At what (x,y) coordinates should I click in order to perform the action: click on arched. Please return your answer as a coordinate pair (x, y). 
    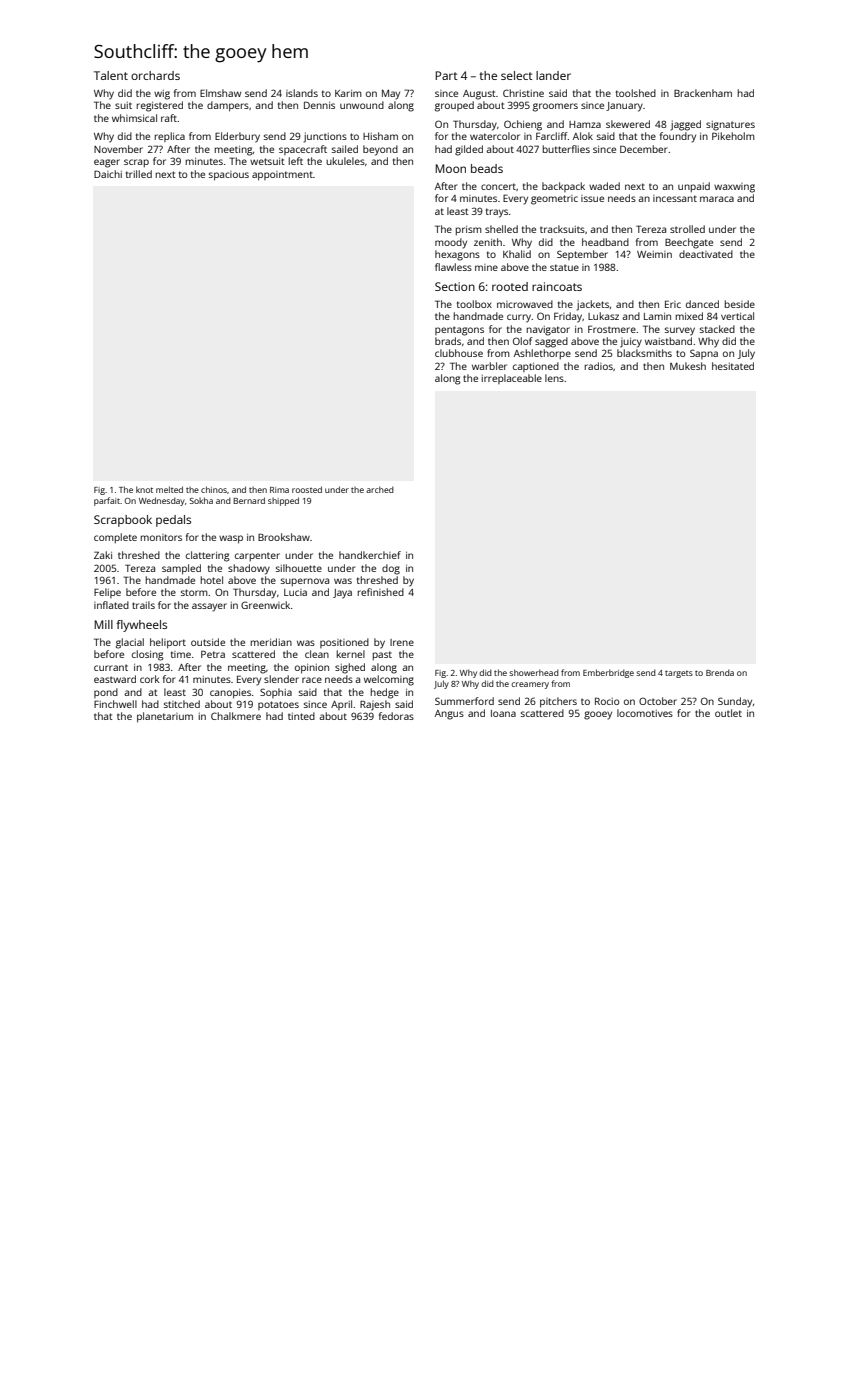
    Looking at the image, I should click on (380, 489).
